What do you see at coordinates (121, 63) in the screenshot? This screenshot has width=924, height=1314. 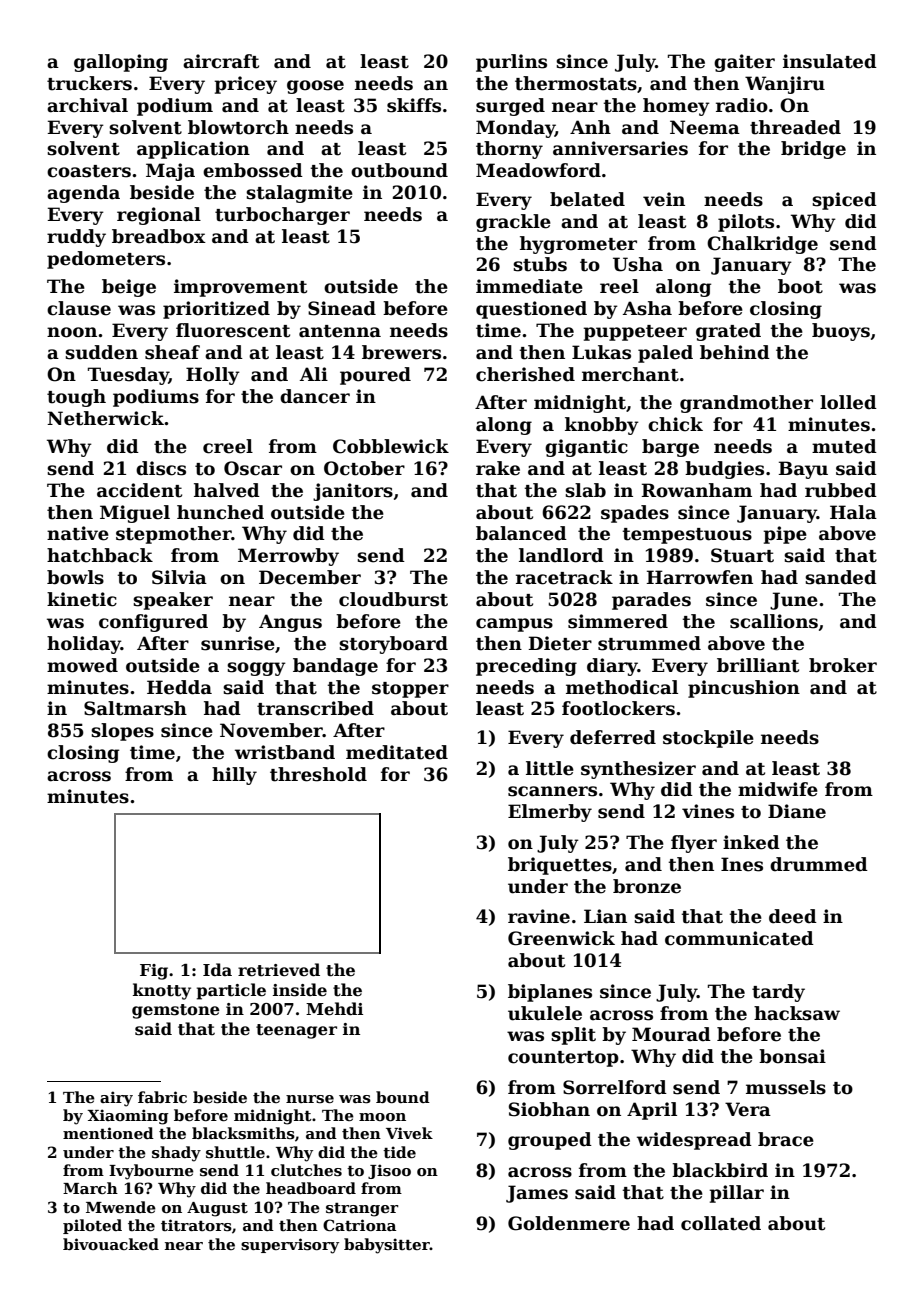 I see `galloping` at bounding box center [121, 63].
